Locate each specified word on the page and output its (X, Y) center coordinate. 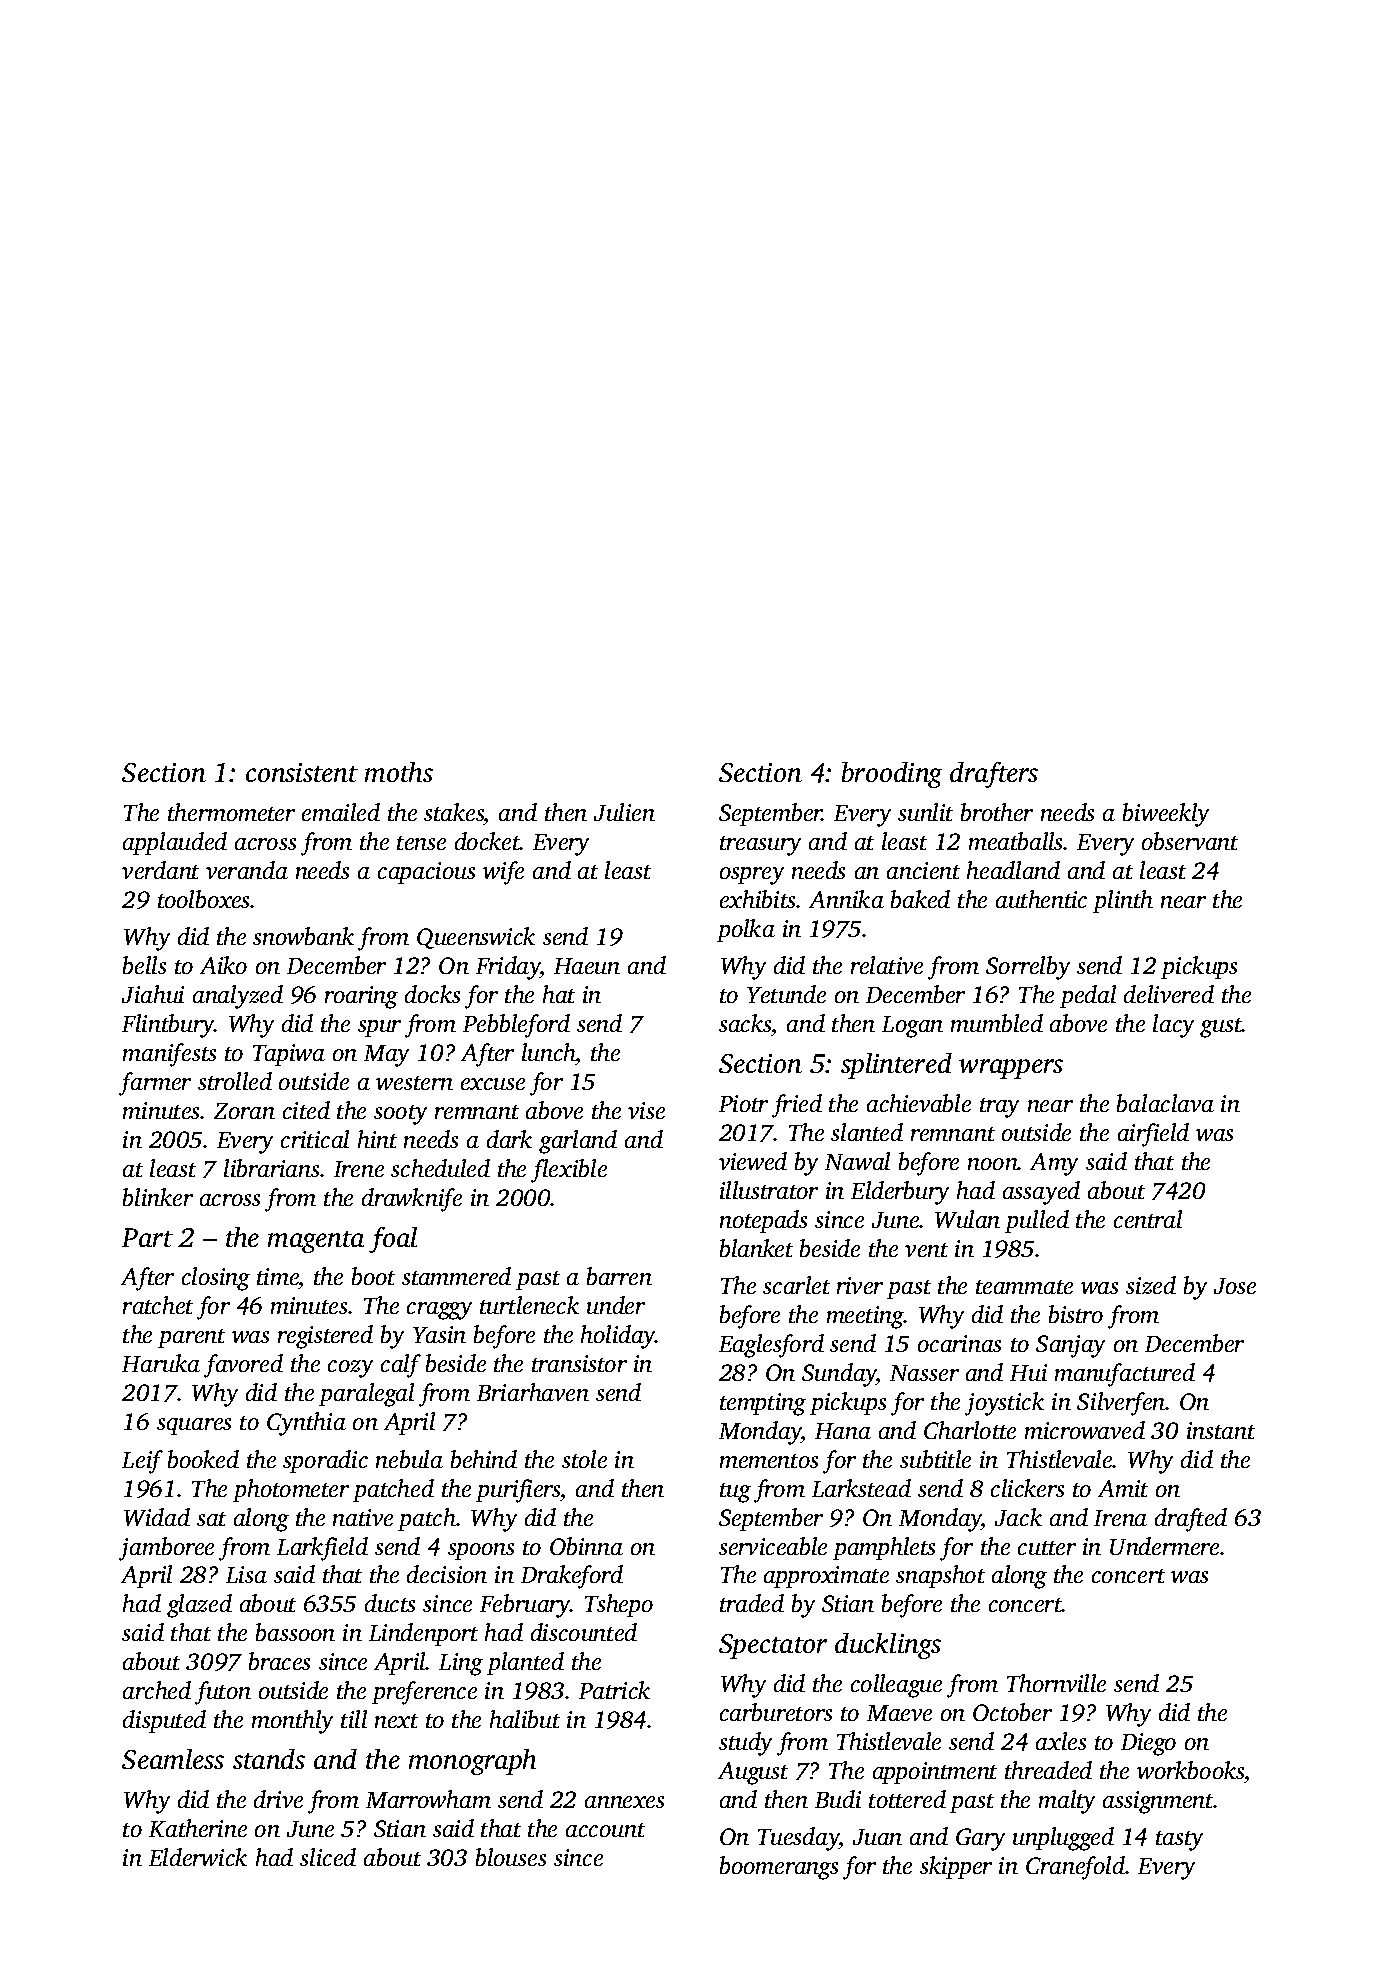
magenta (316, 1242)
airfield (1153, 1135)
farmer (155, 1084)
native (363, 1517)
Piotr (743, 1103)
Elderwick (198, 1857)
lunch (549, 1052)
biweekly (1166, 815)
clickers (1027, 1488)
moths (399, 772)
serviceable (773, 1546)
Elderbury (900, 1193)
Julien (624, 812)
